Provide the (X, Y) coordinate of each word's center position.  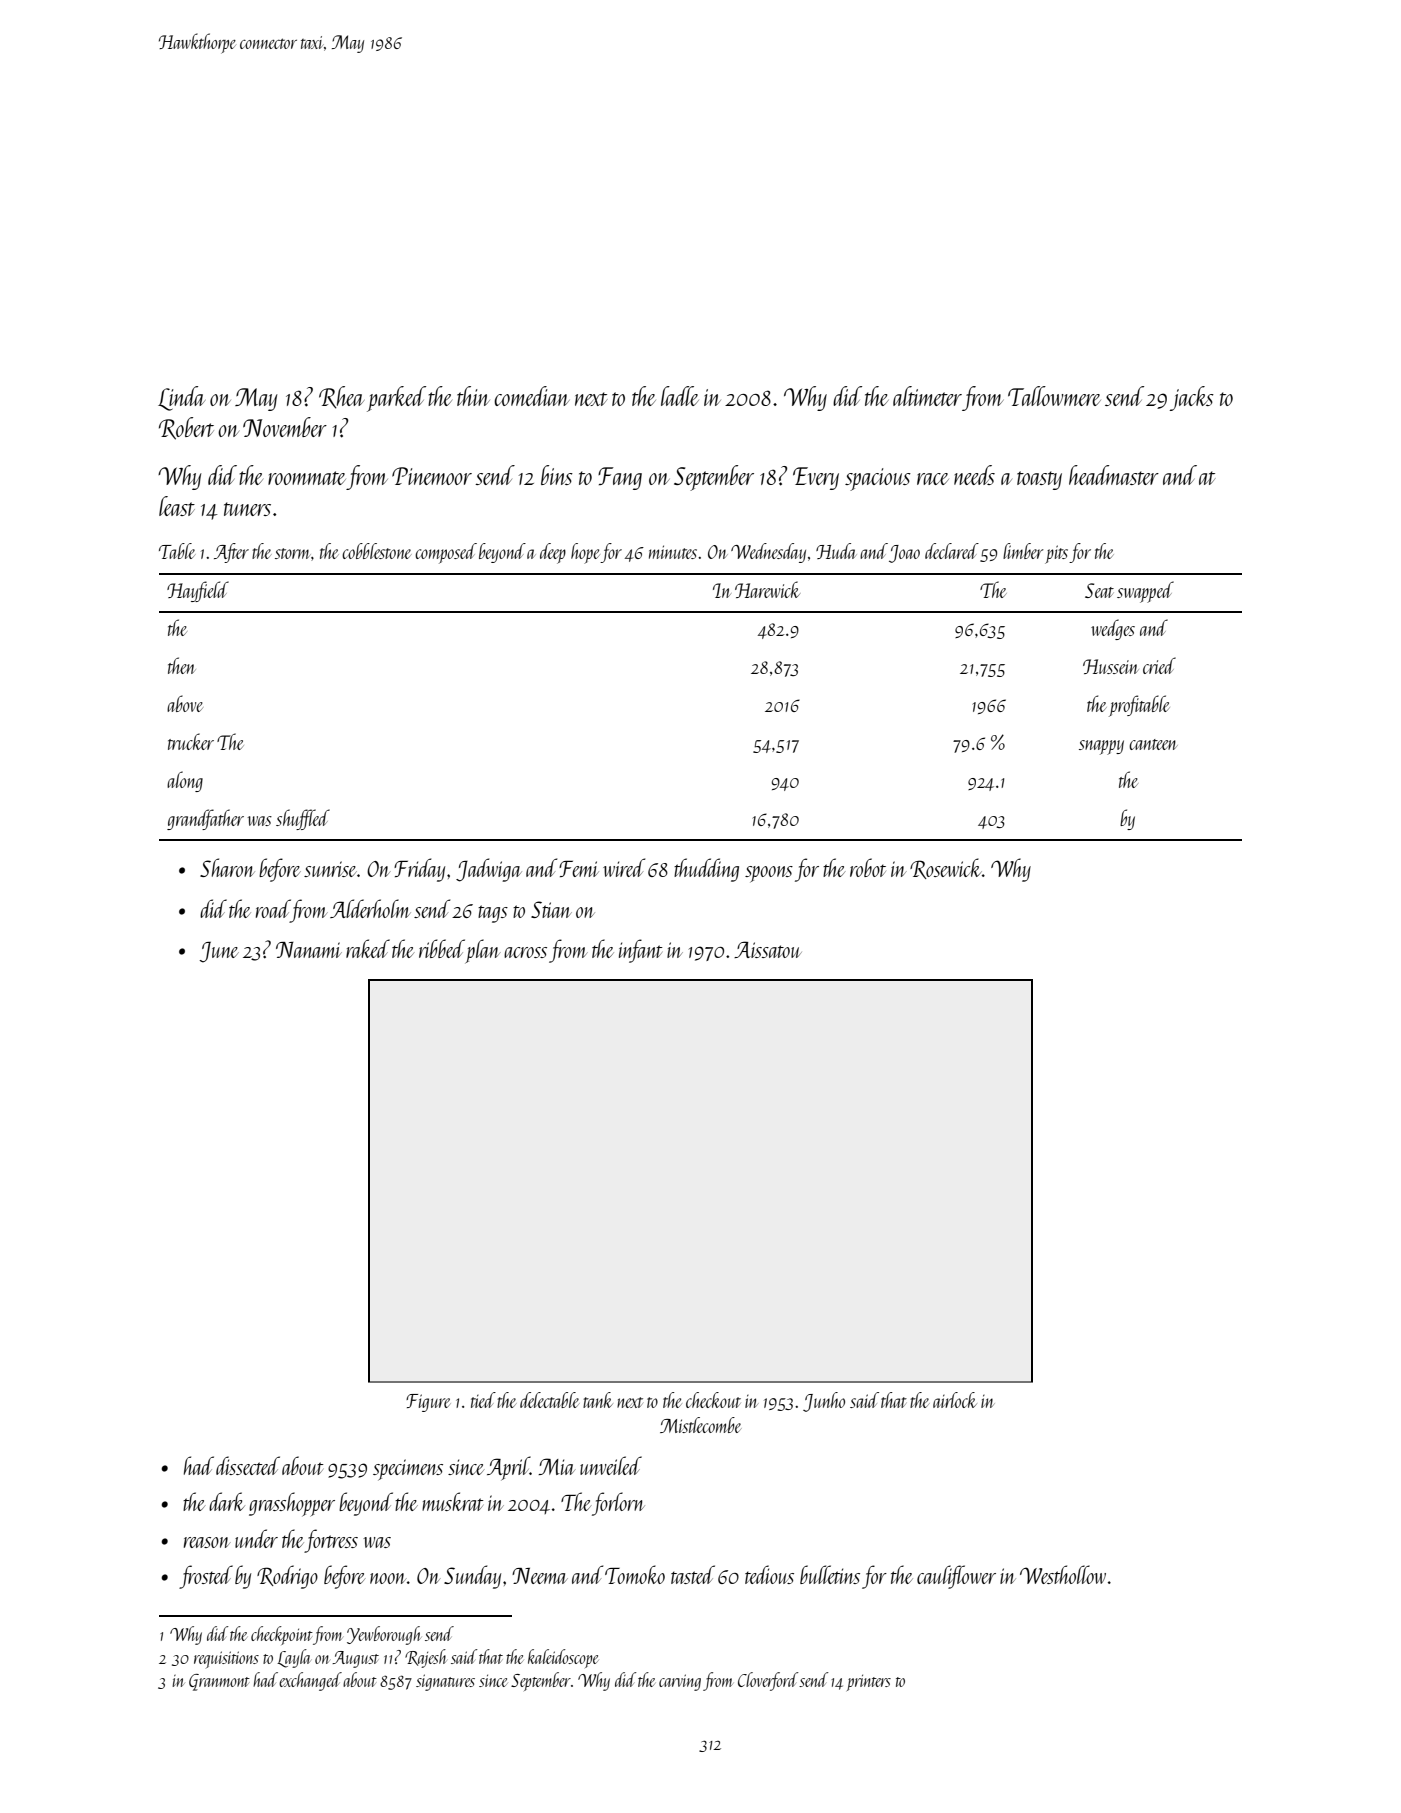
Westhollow (1063, 1574)
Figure (428, 1403)
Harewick (767, 589)
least (177, 506)
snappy (1101, 747)
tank (598, 1400)
